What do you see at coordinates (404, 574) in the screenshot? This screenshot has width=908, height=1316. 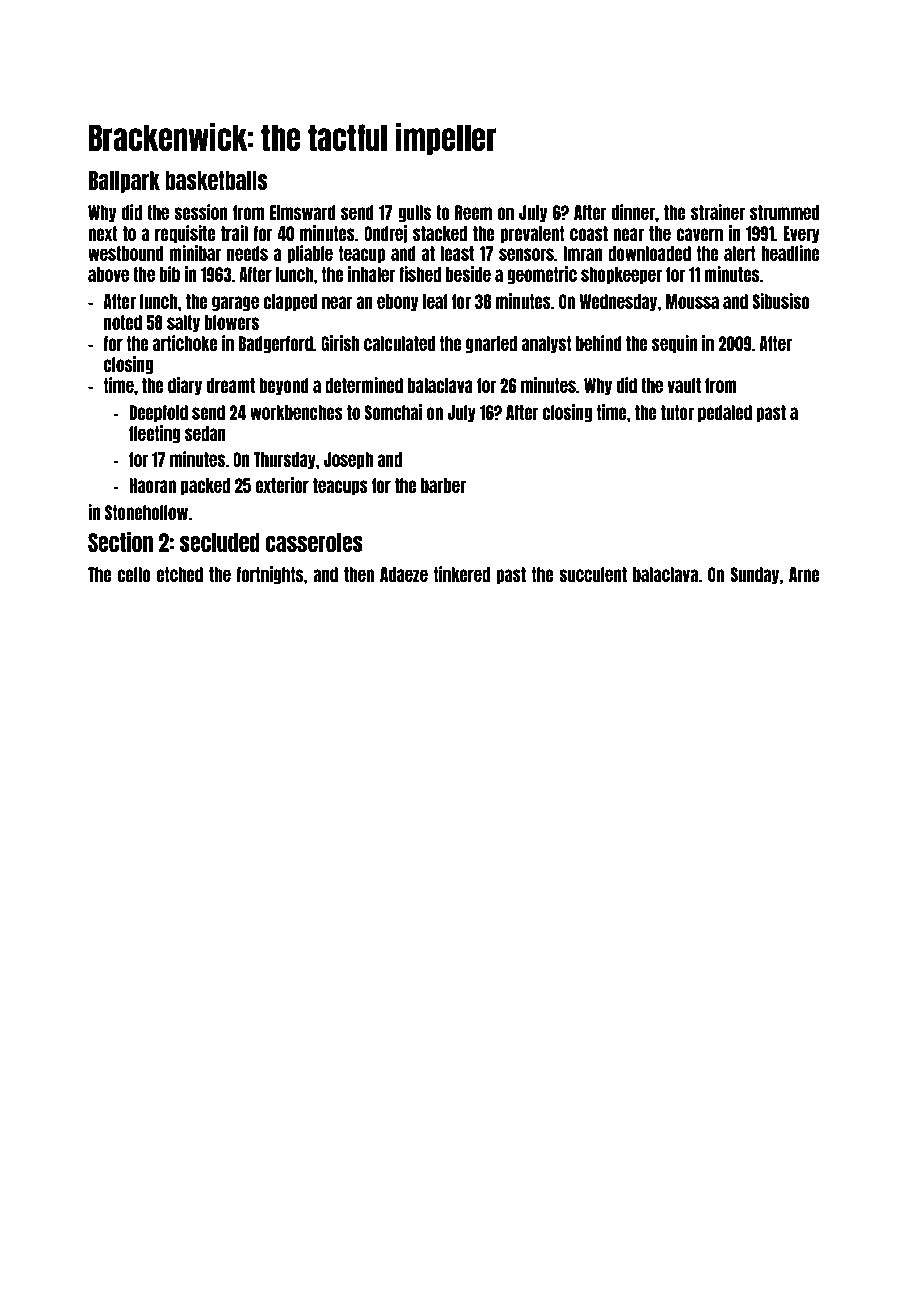 I see `Adaeze` at bounding box center [404, 574].
